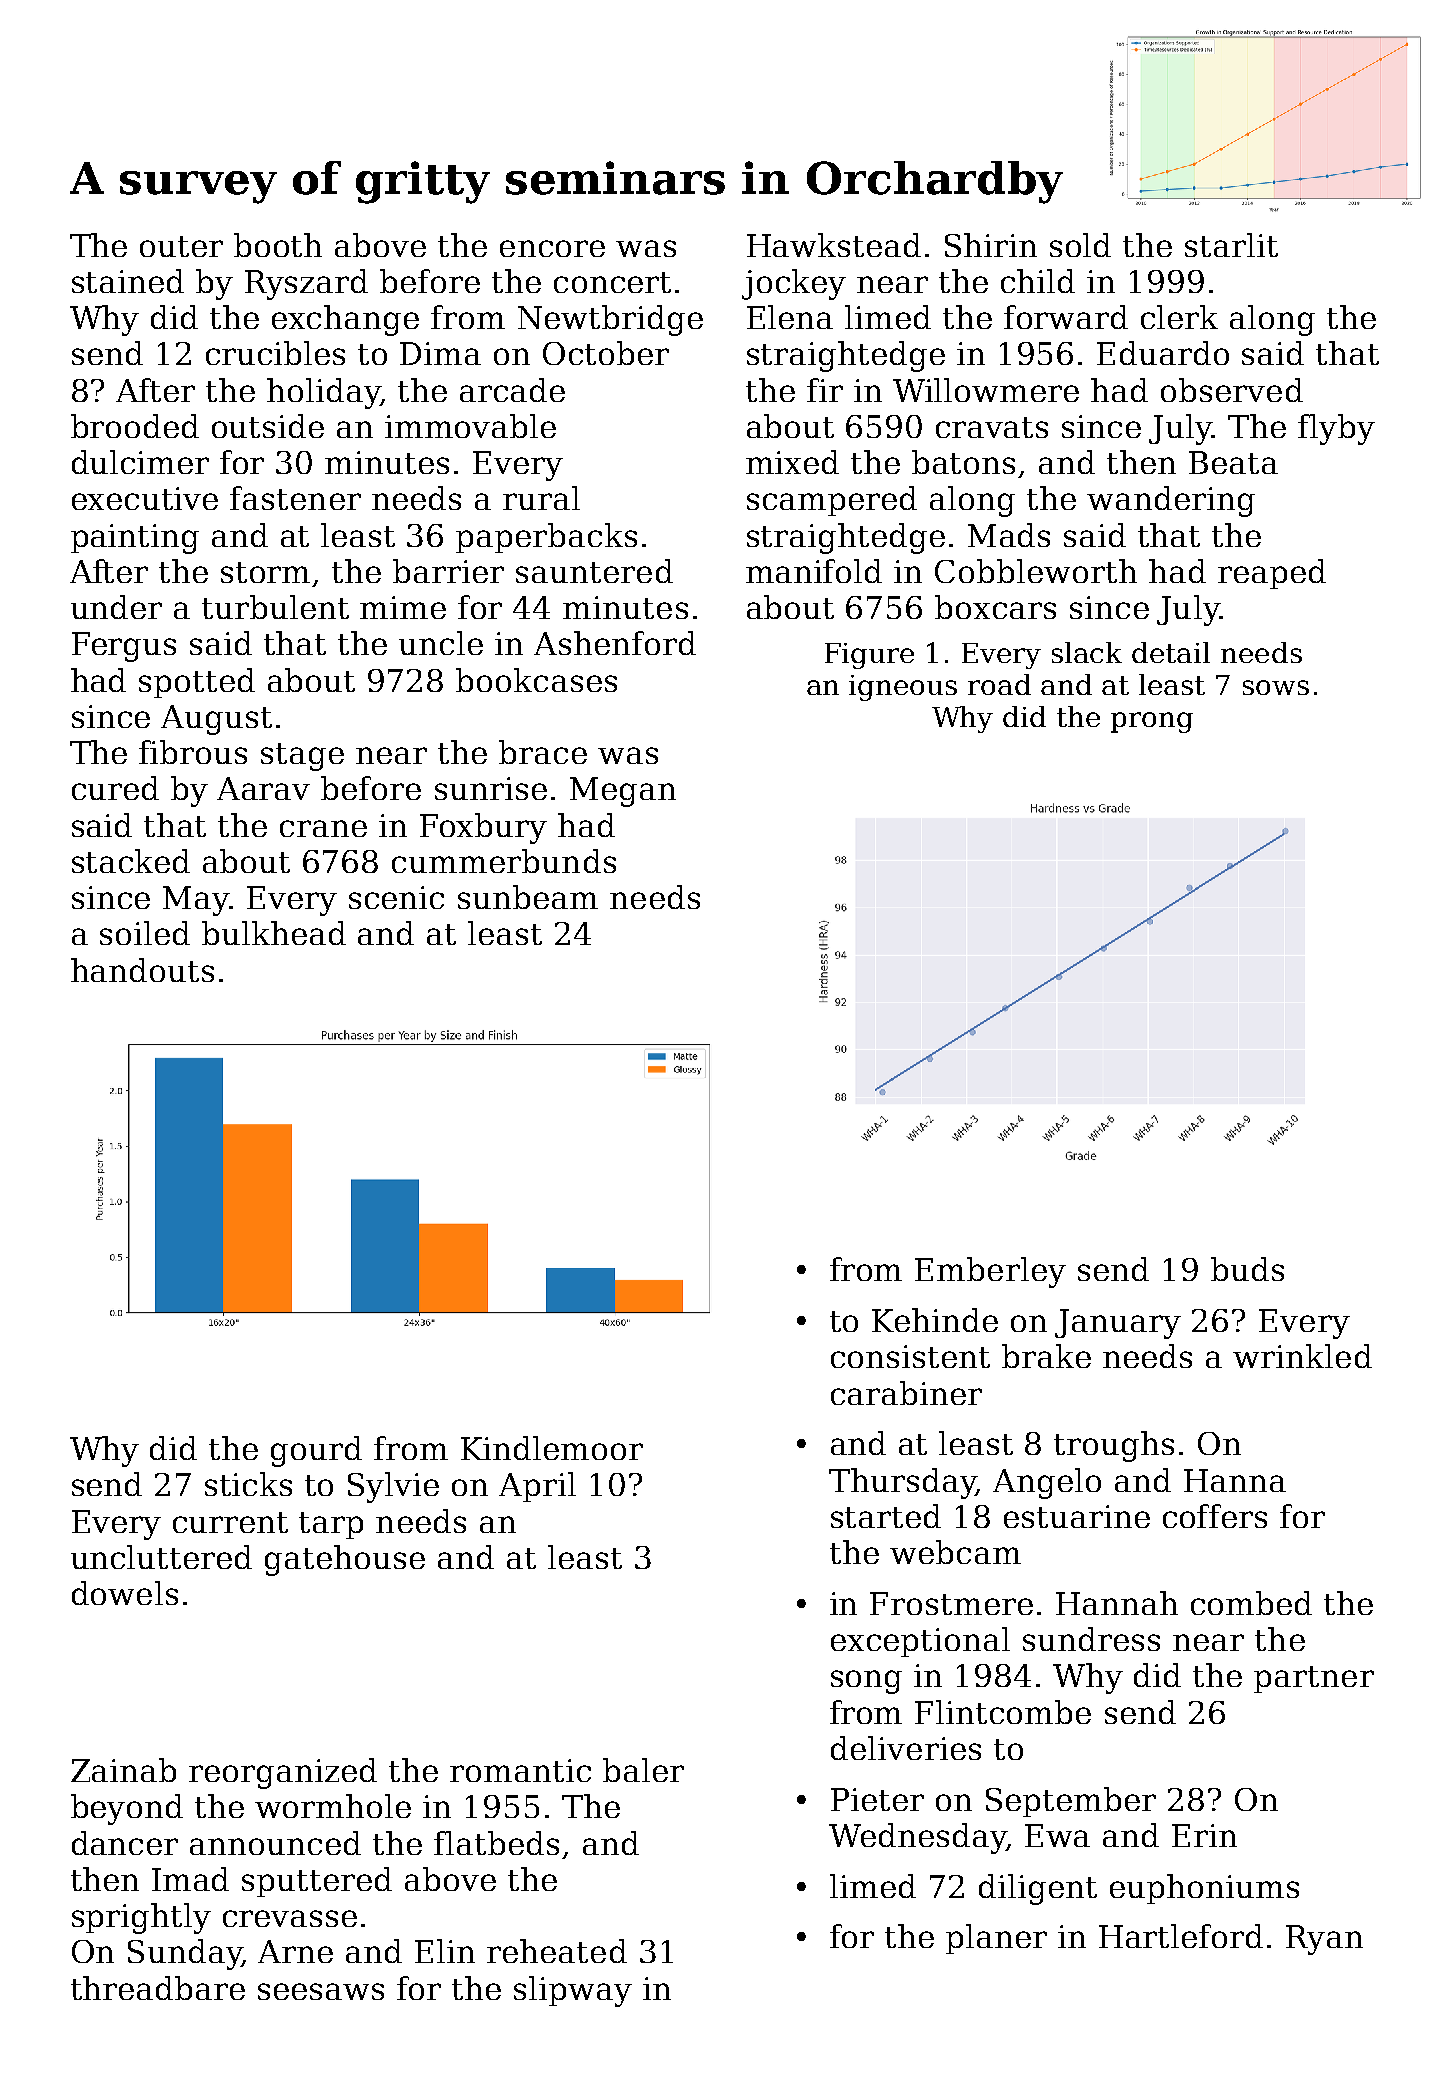  I want to click on wrinkled, so click(1302, 1356).
